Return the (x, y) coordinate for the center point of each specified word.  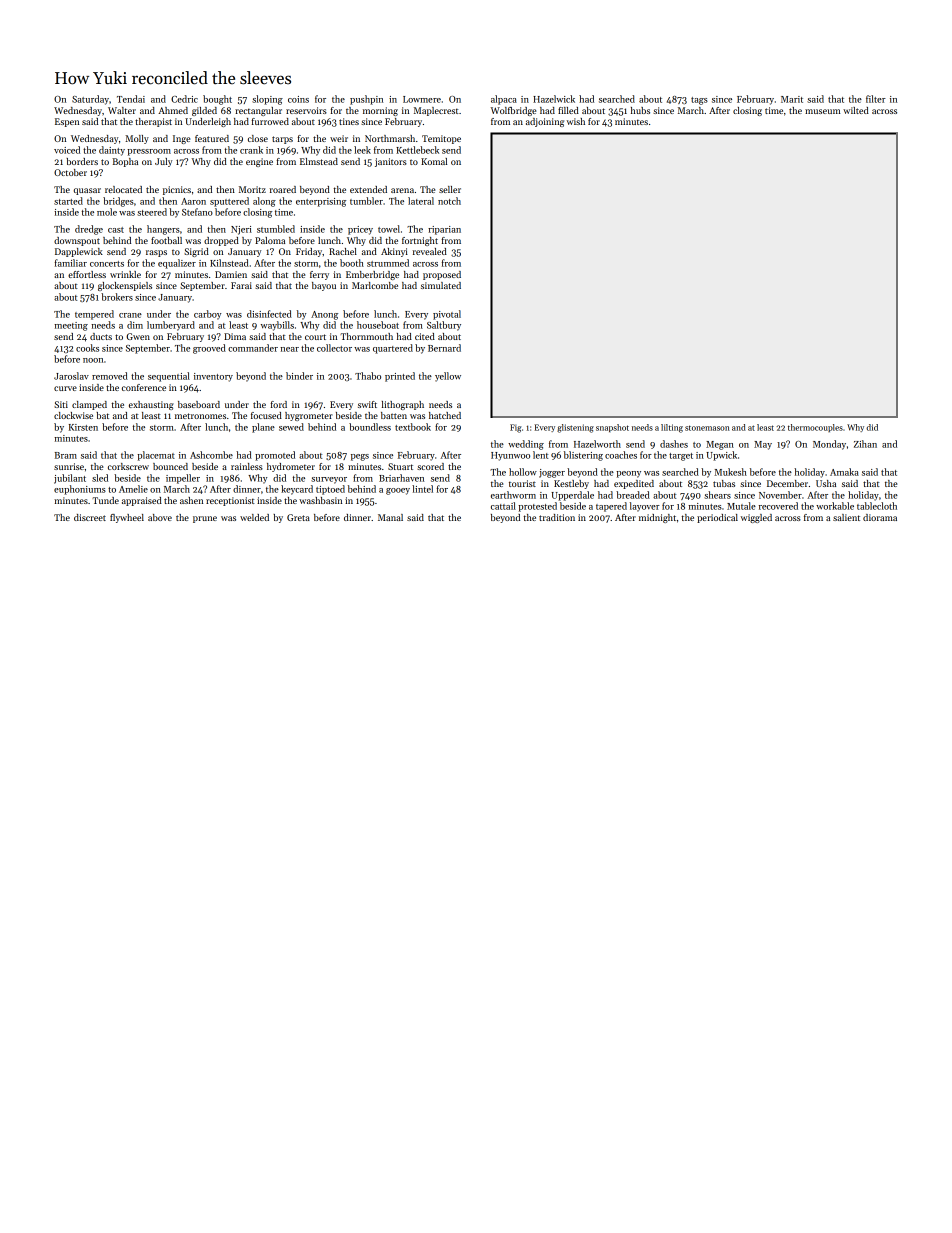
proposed (442, 275)
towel (389, 229)
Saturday (90, 100)
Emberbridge (372, 275)
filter (876, 99)
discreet (90, 517)
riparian (444, 230)
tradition (557, 517)
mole (107, 212)
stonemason (707, 428)
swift (367, 404)
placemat (156, 456)
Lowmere (422, 99)
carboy (207, 315)
